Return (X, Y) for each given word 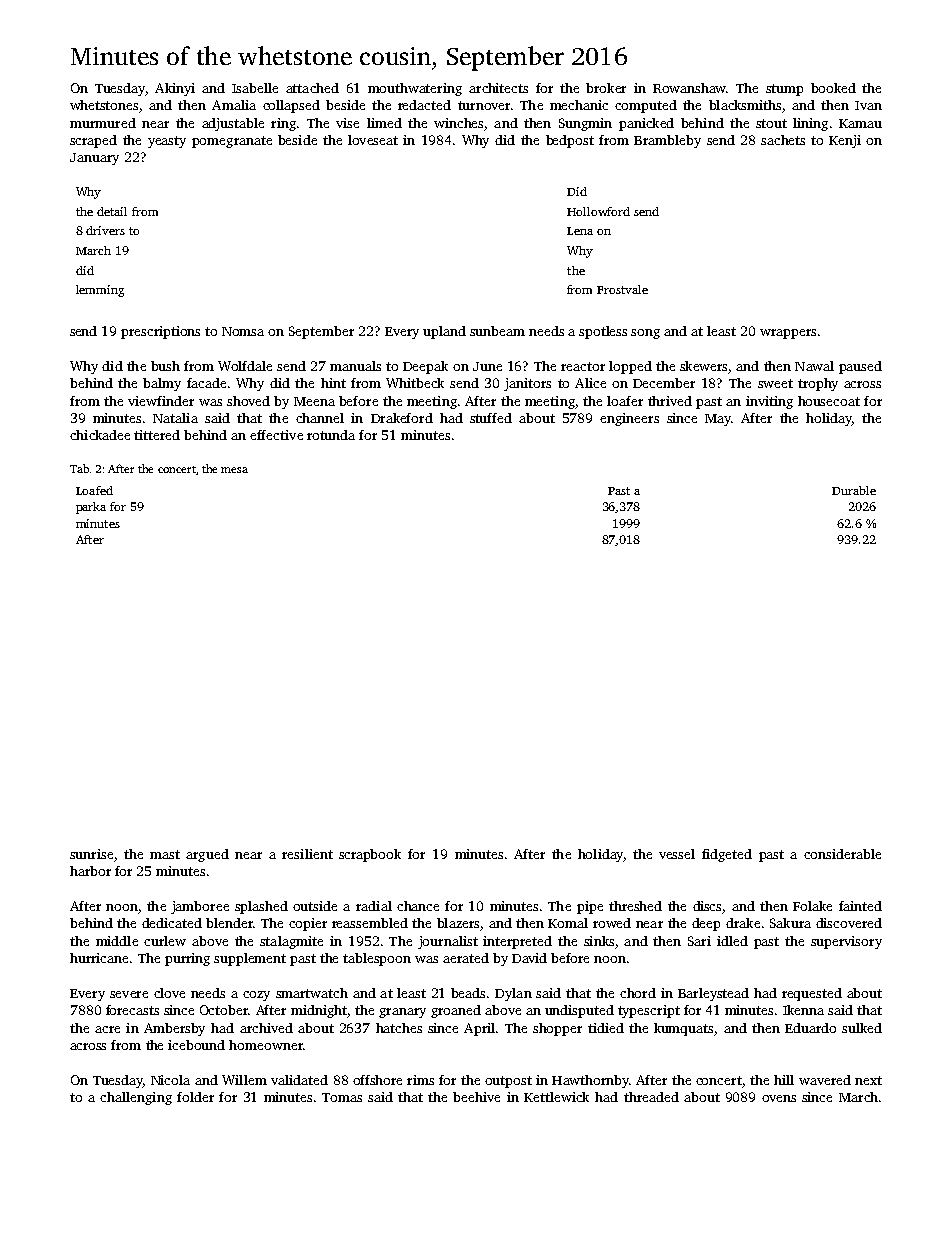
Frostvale (622, 289)
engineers (629, 419)
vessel (677, 854)
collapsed (291, 106)
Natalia (175, 418)
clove (169, 993)
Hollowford (598, 211)
